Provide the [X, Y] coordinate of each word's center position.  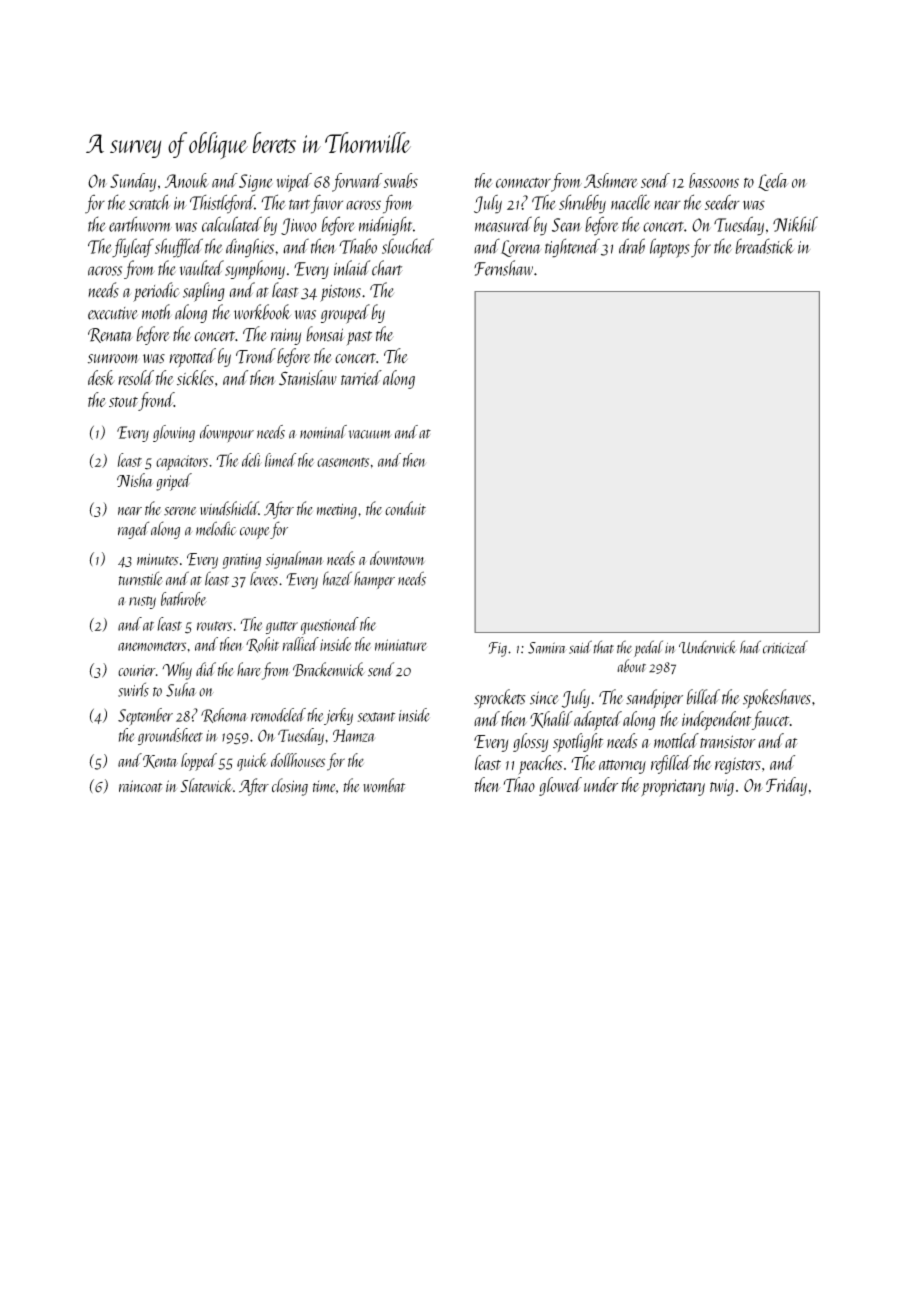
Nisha [135, 480]
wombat [384, 785]
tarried [361, 377]
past [359, 338]
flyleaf [133, 248]
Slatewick [206, 785]
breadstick [764, 246]
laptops [670, 248]
